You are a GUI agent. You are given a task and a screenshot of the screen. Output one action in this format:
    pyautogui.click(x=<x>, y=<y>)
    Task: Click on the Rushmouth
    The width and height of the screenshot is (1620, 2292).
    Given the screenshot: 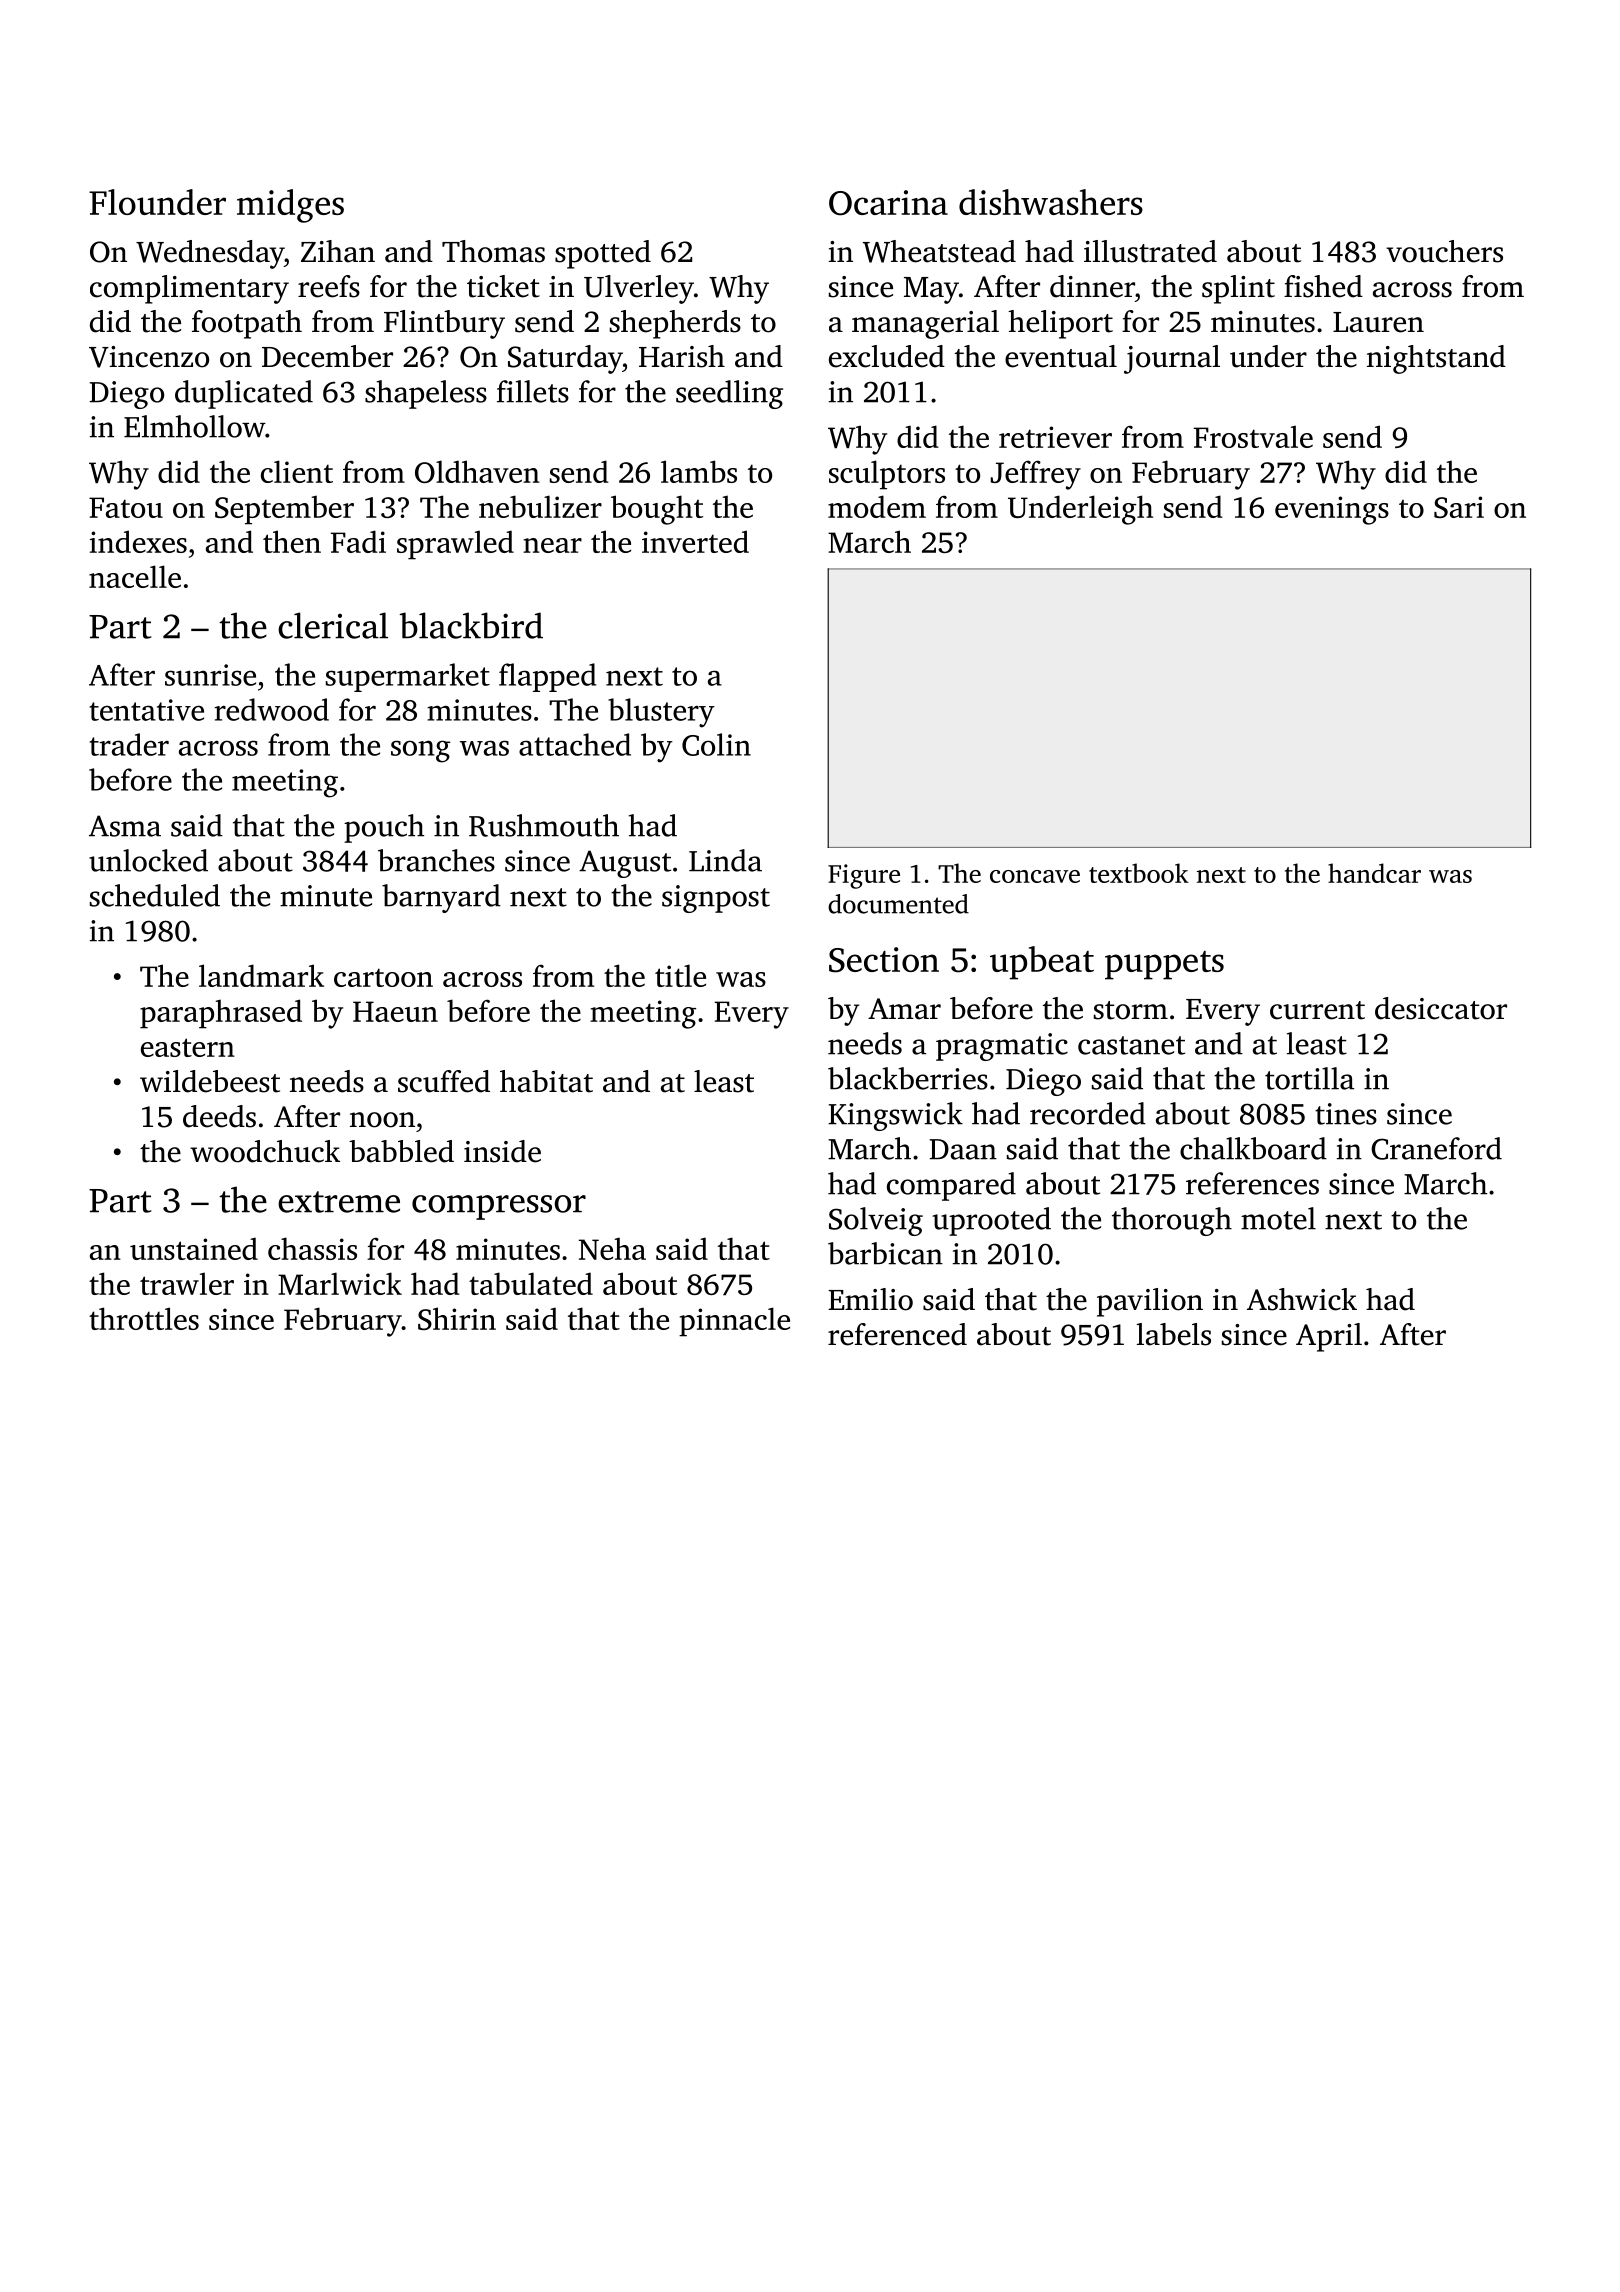 What is the action you would take?
    pyautogui.click(x=544, y=825)
